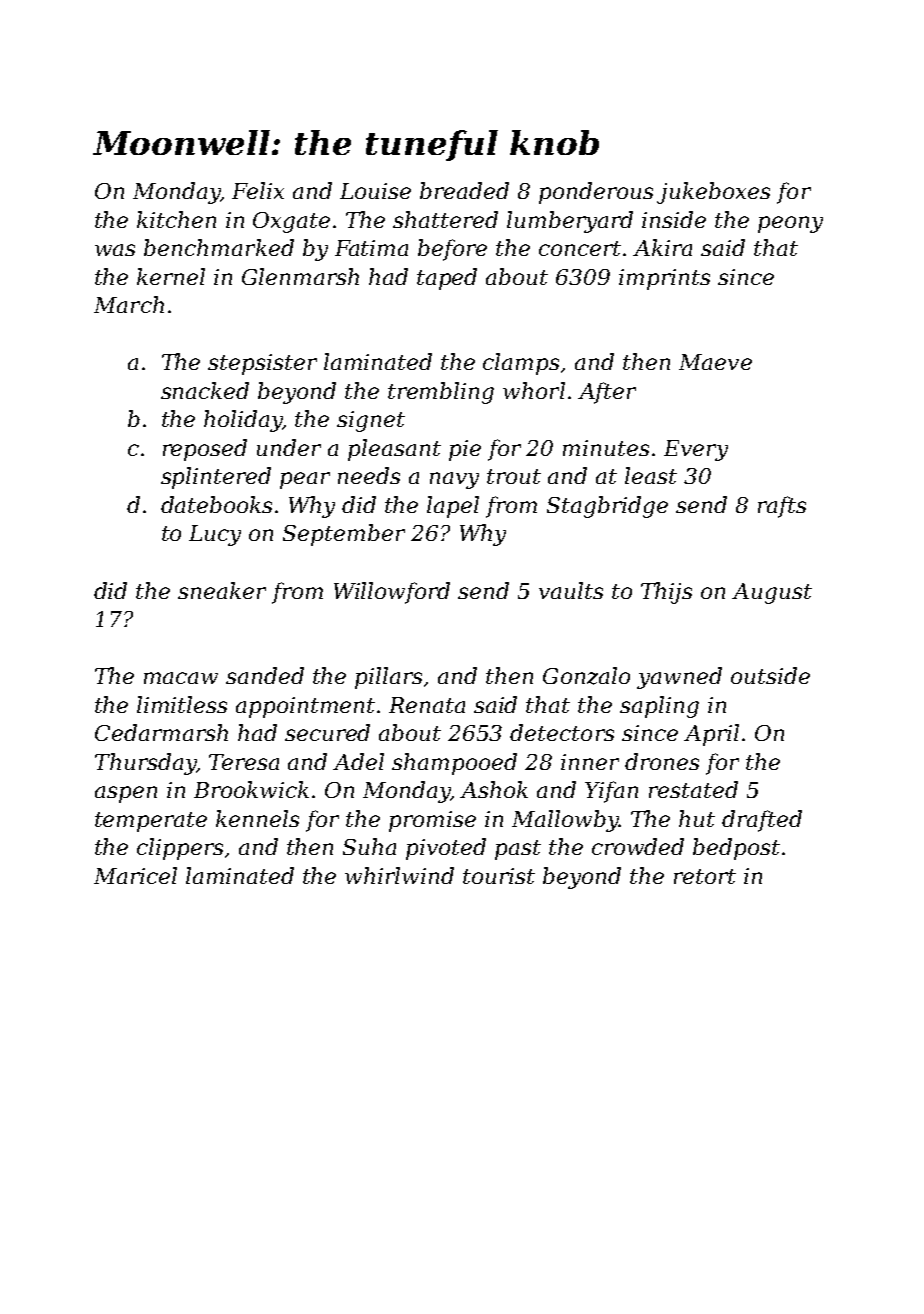 Image resolution: width=924 pixels, height=1314 pixels. I want to click on Mallowby, so click(565, 821).
